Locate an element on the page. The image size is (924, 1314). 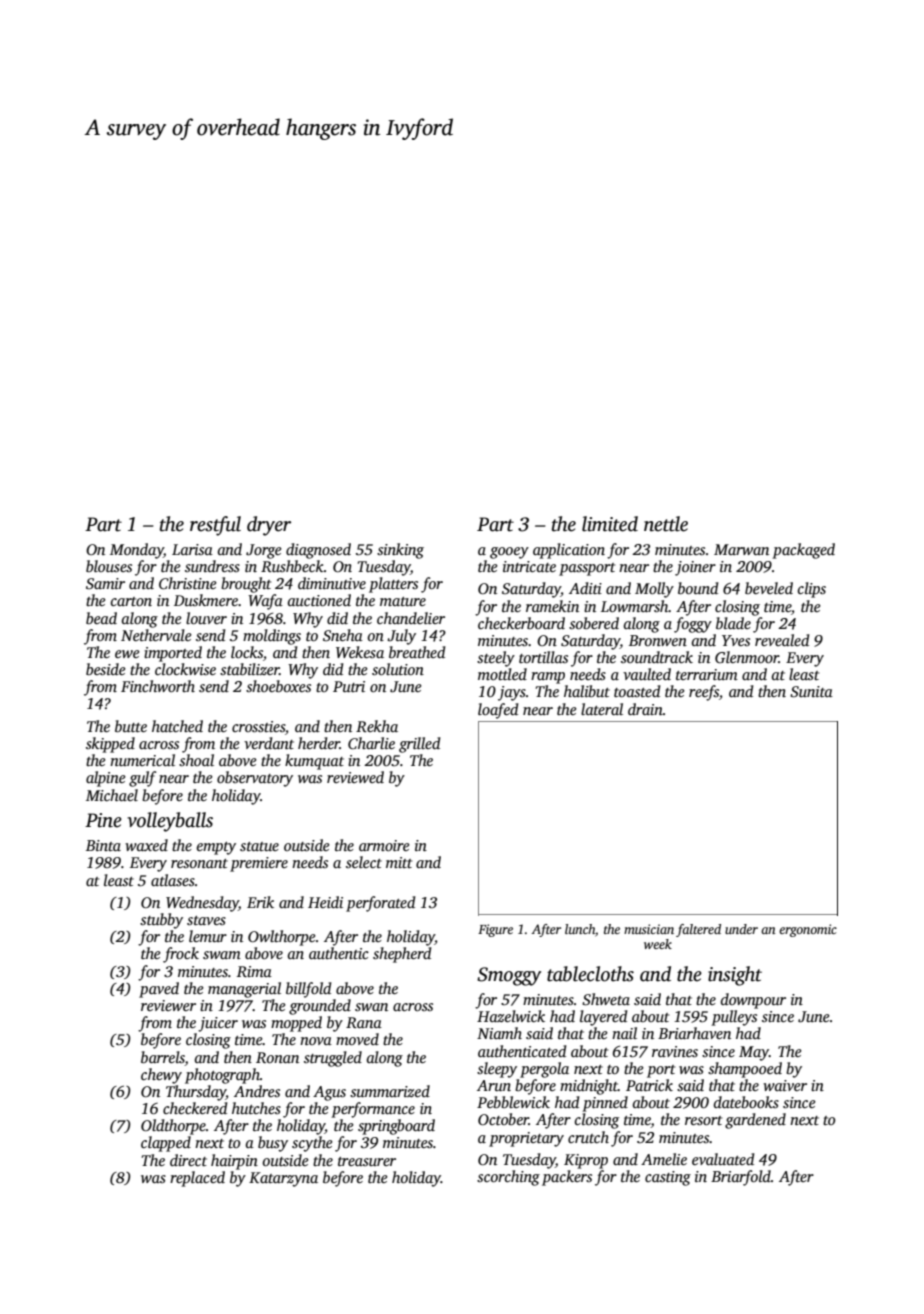
chewy is located at coordinates (161, 1076).
